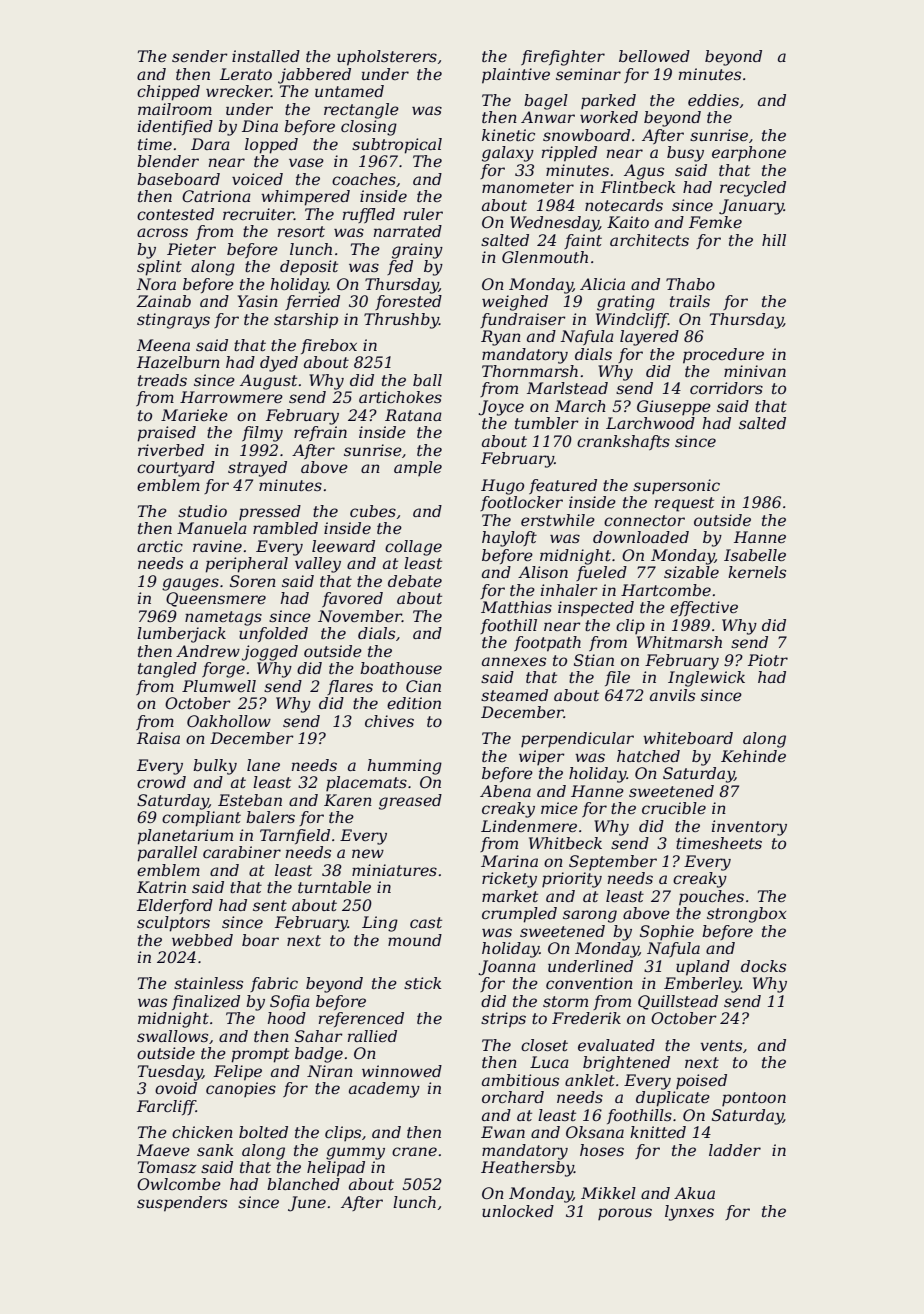 The height and width of the image is (1314, 924). I want to click on stingrays, so click(173, 321).
